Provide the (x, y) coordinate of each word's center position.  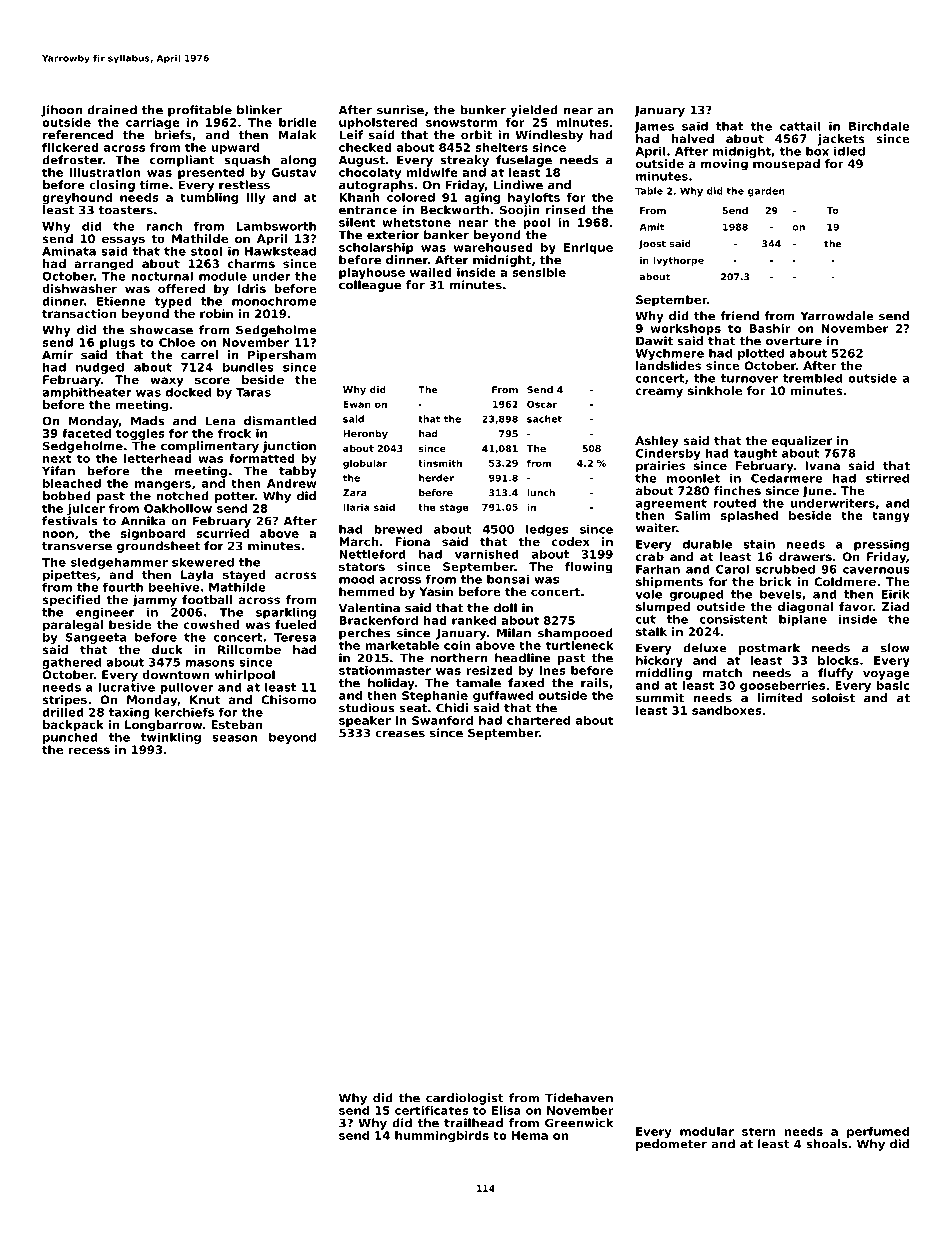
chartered (538, 720)
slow (895, 648)
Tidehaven (579, 1098)
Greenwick (579, 1123)
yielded (534, 111)
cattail (800, 126)
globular (365, 464)
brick (776, 581)
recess (89, 750)
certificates (432, 1110)
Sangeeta (96, 638)
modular (707, 1131)
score (212, 380)
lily (256, 198)
